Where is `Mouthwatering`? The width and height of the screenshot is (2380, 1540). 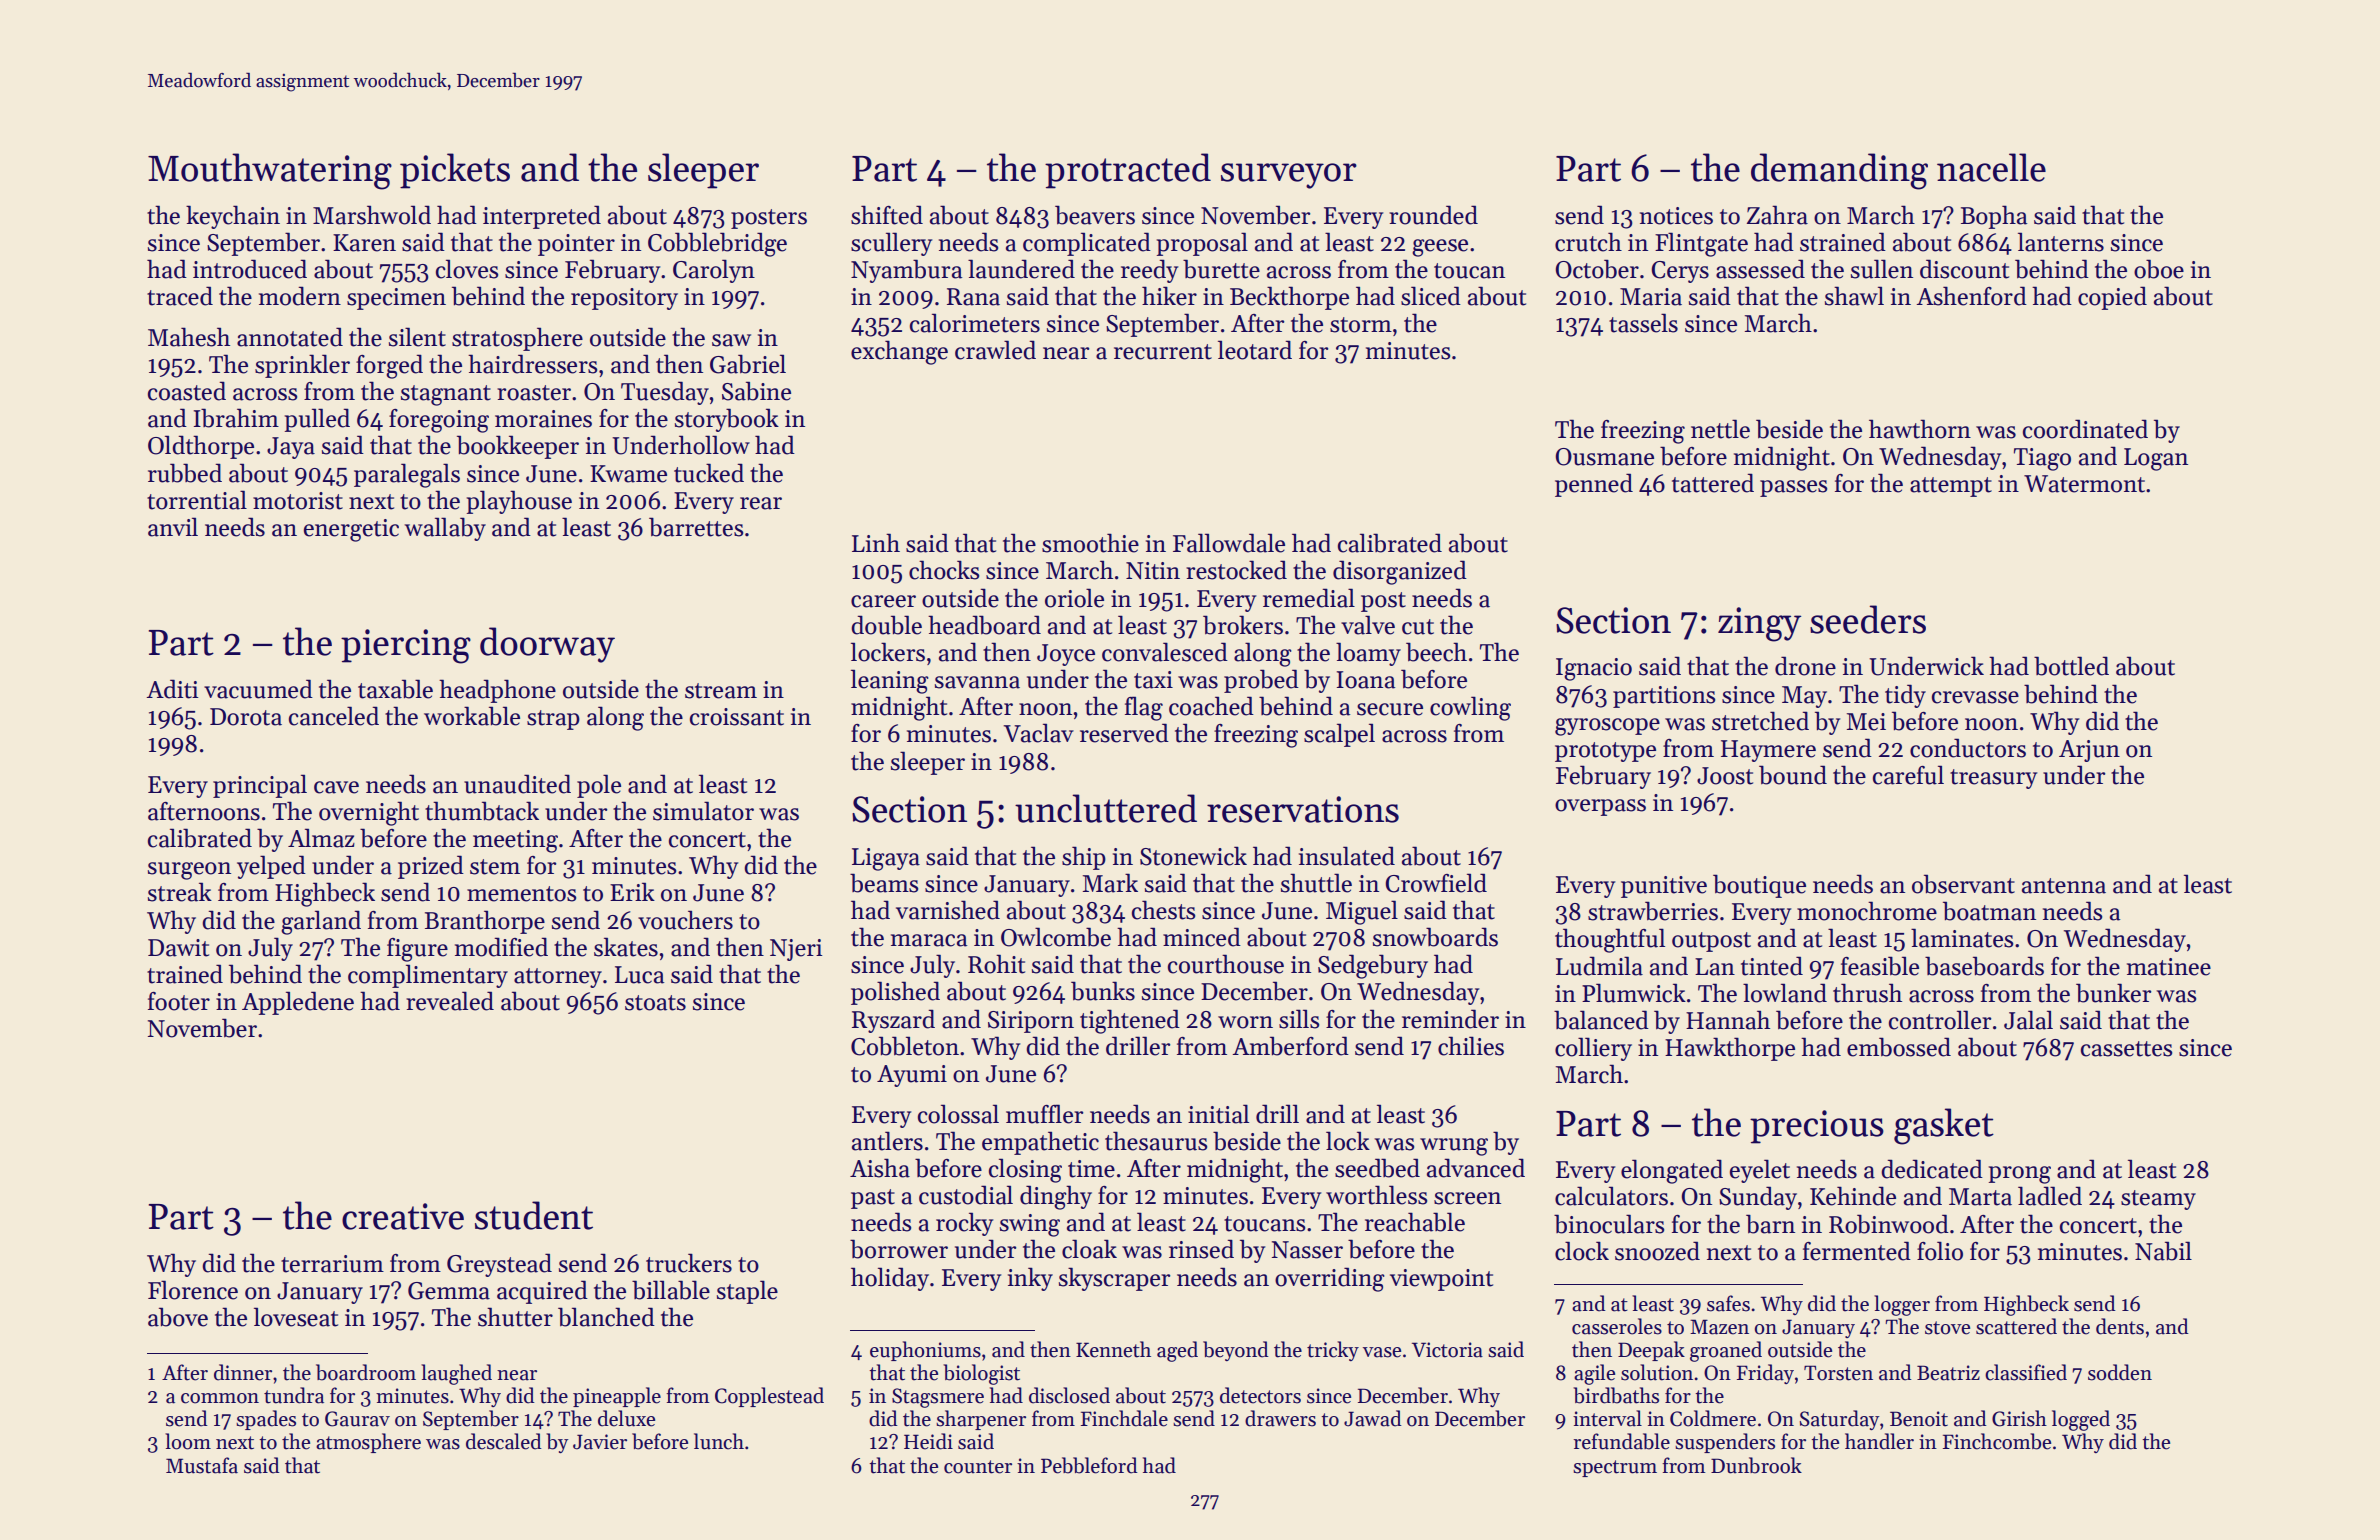 Mouthwatering is located at coordinates (270, 171).
